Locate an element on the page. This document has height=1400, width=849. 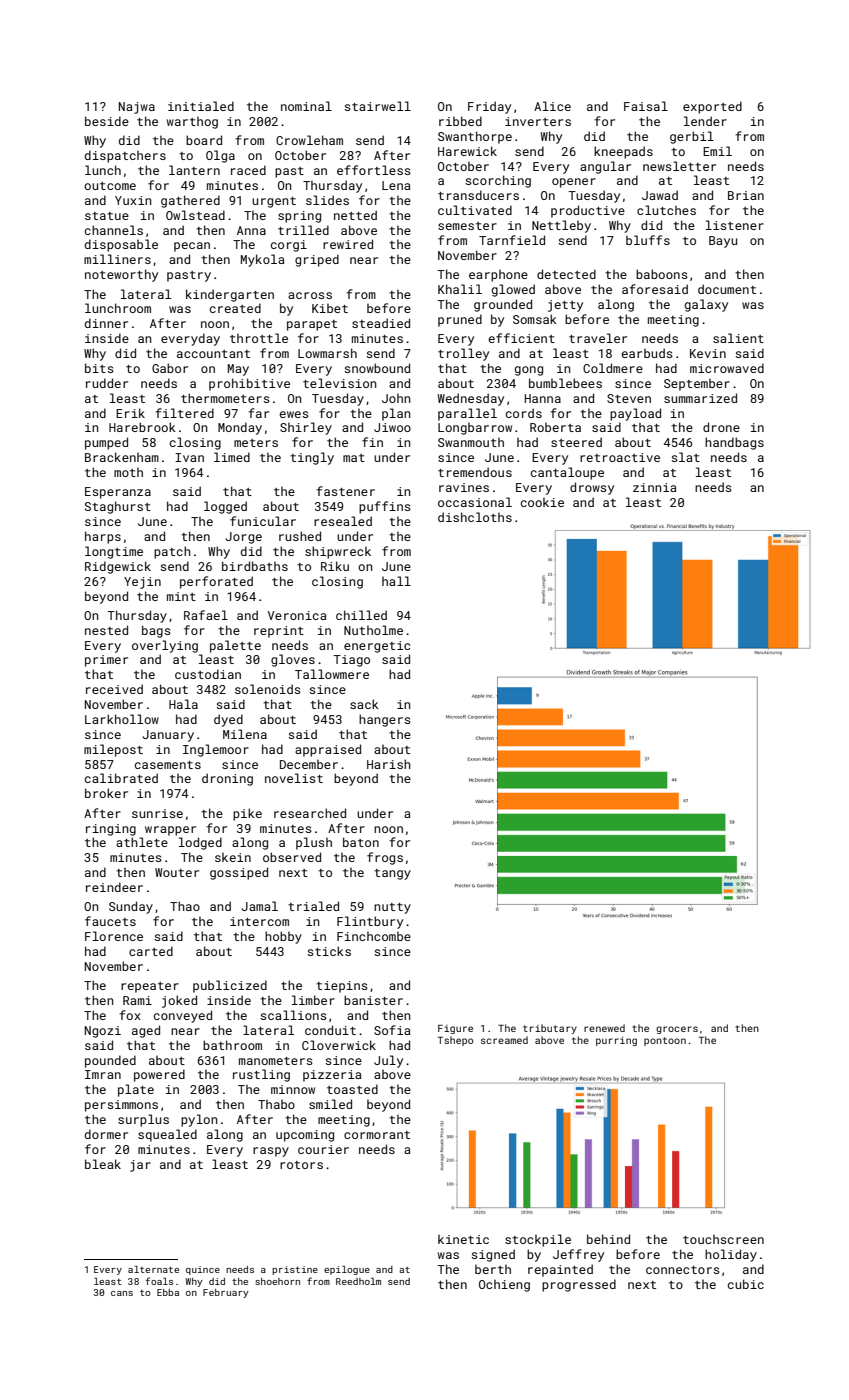
Harish is located at coordinates (389, 764).
